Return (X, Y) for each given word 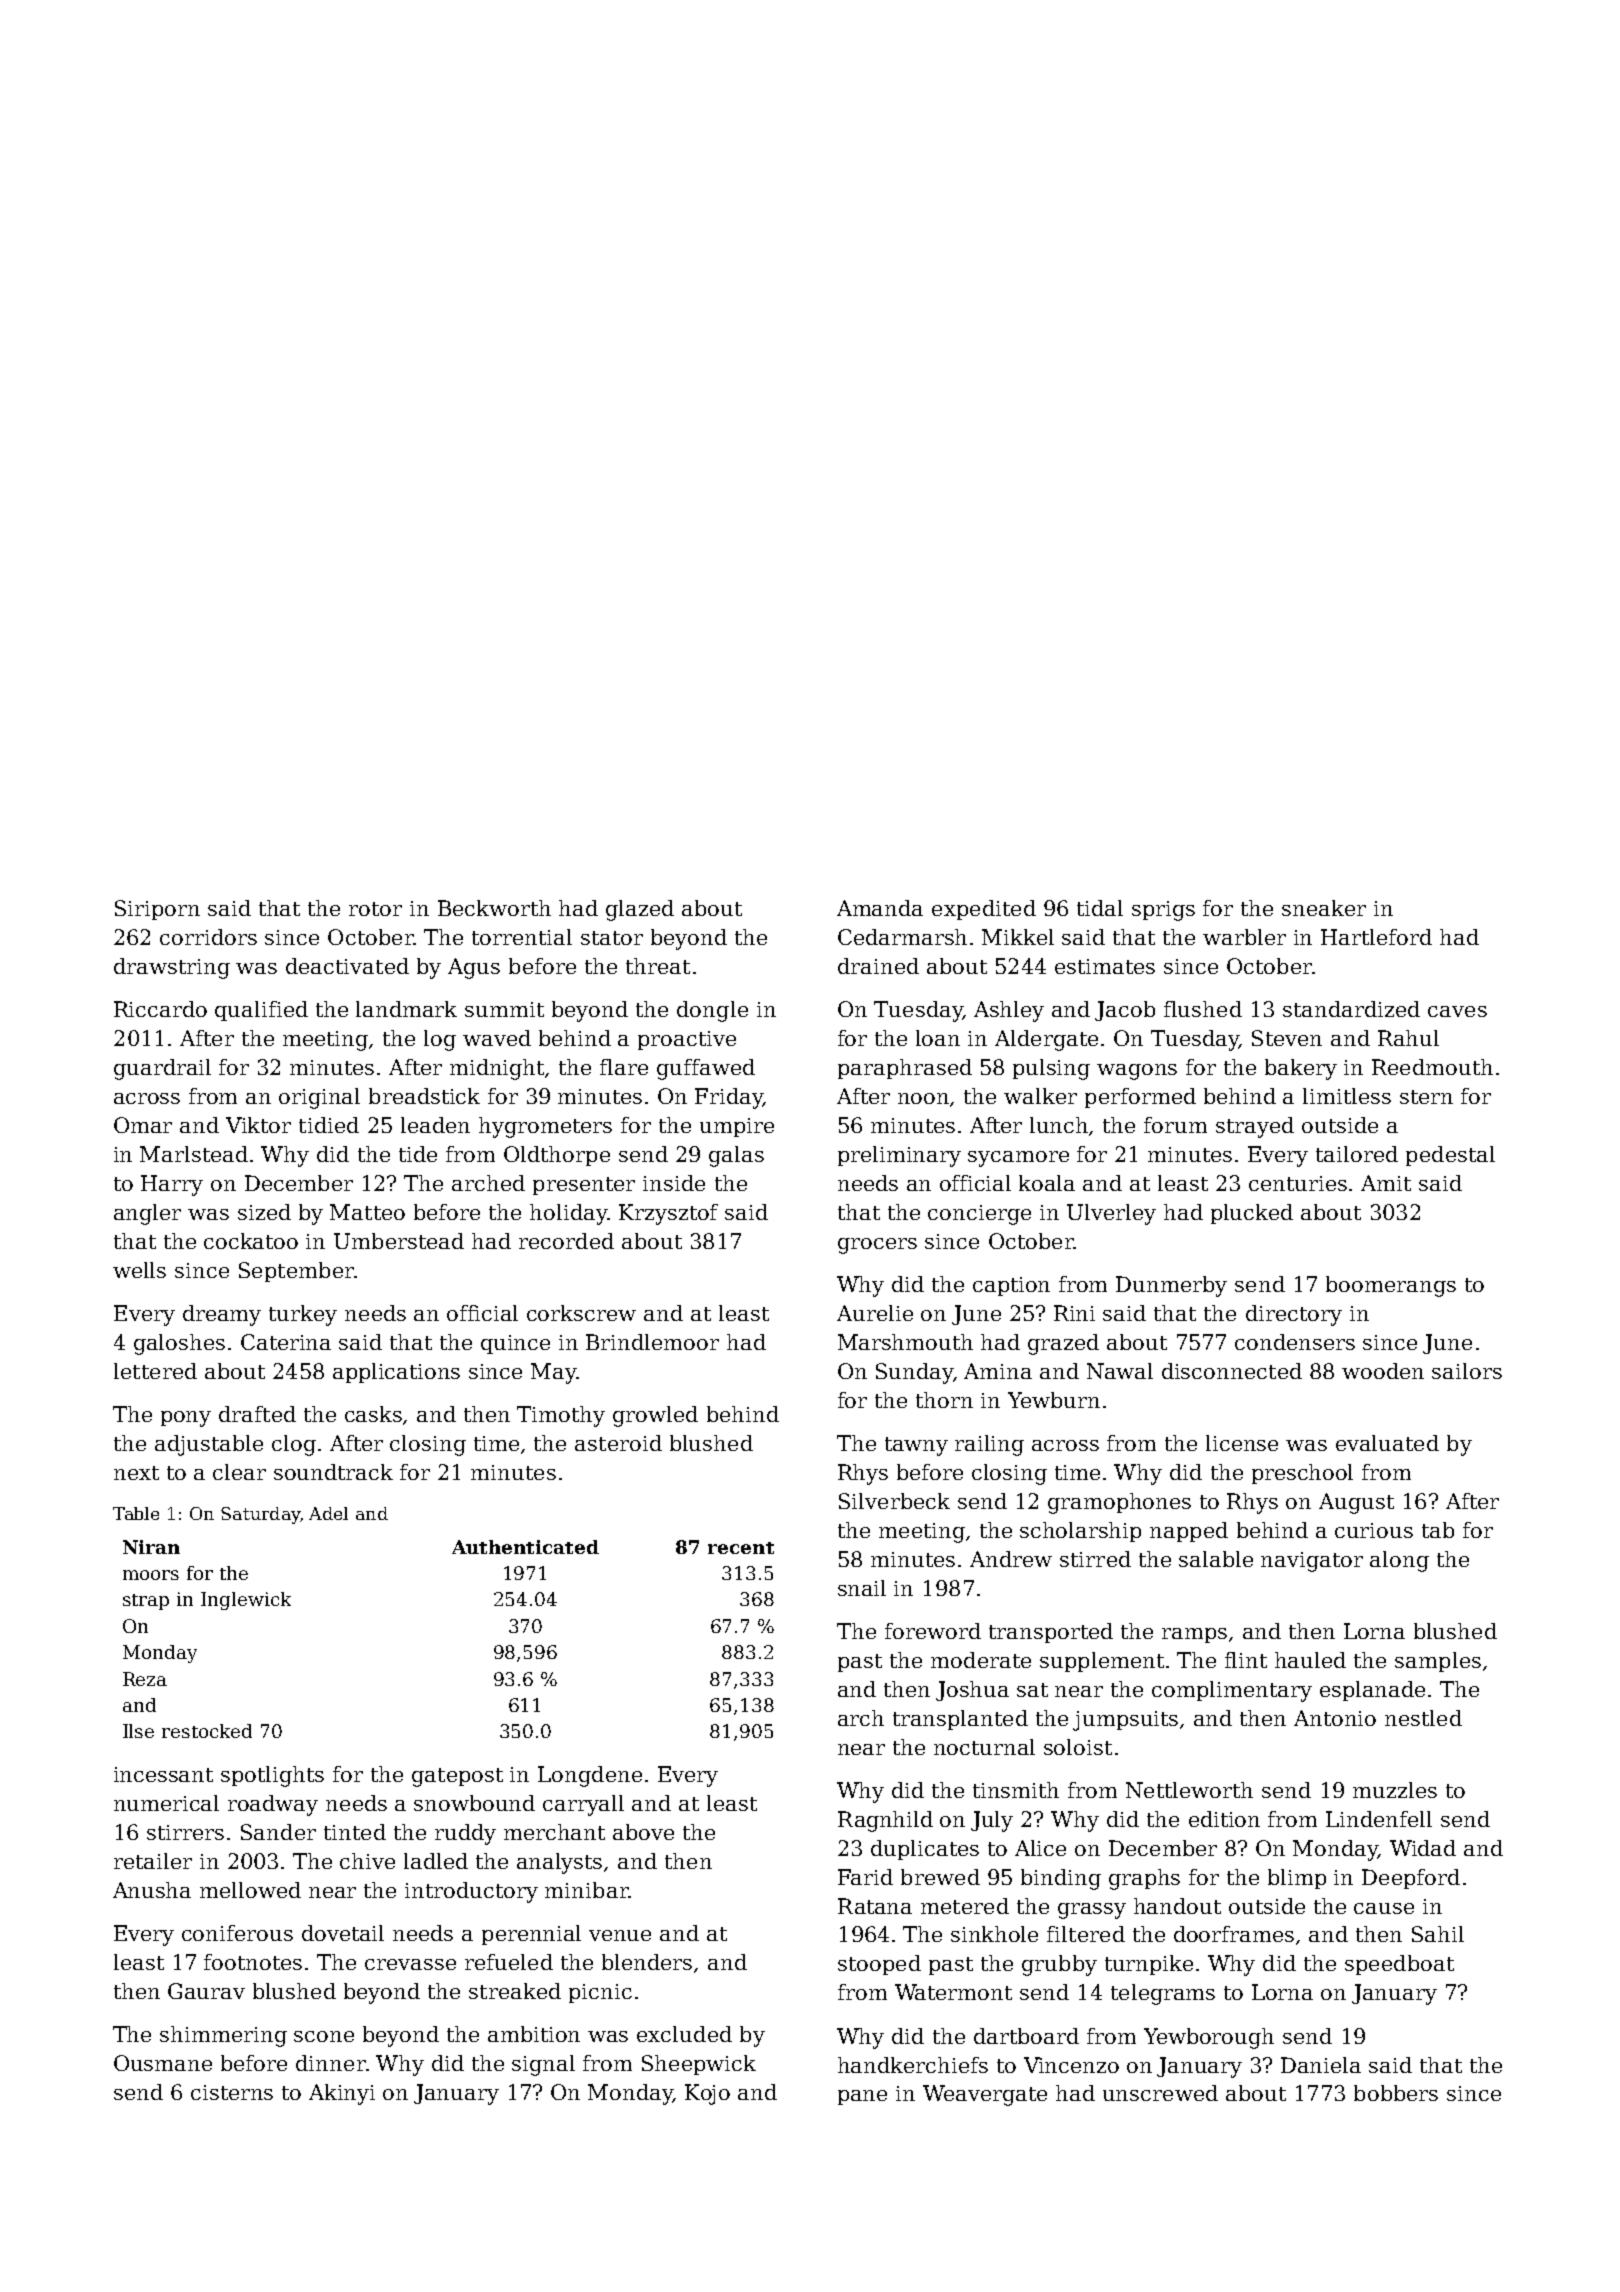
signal (543, 2065)
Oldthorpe (557, 1156)
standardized (1351, 1009)
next (136, 1473)
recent (741, 1548)
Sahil (1438, 1934)
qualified (261, 1011)
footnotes (253, 1962)
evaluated (1387, 1443)
